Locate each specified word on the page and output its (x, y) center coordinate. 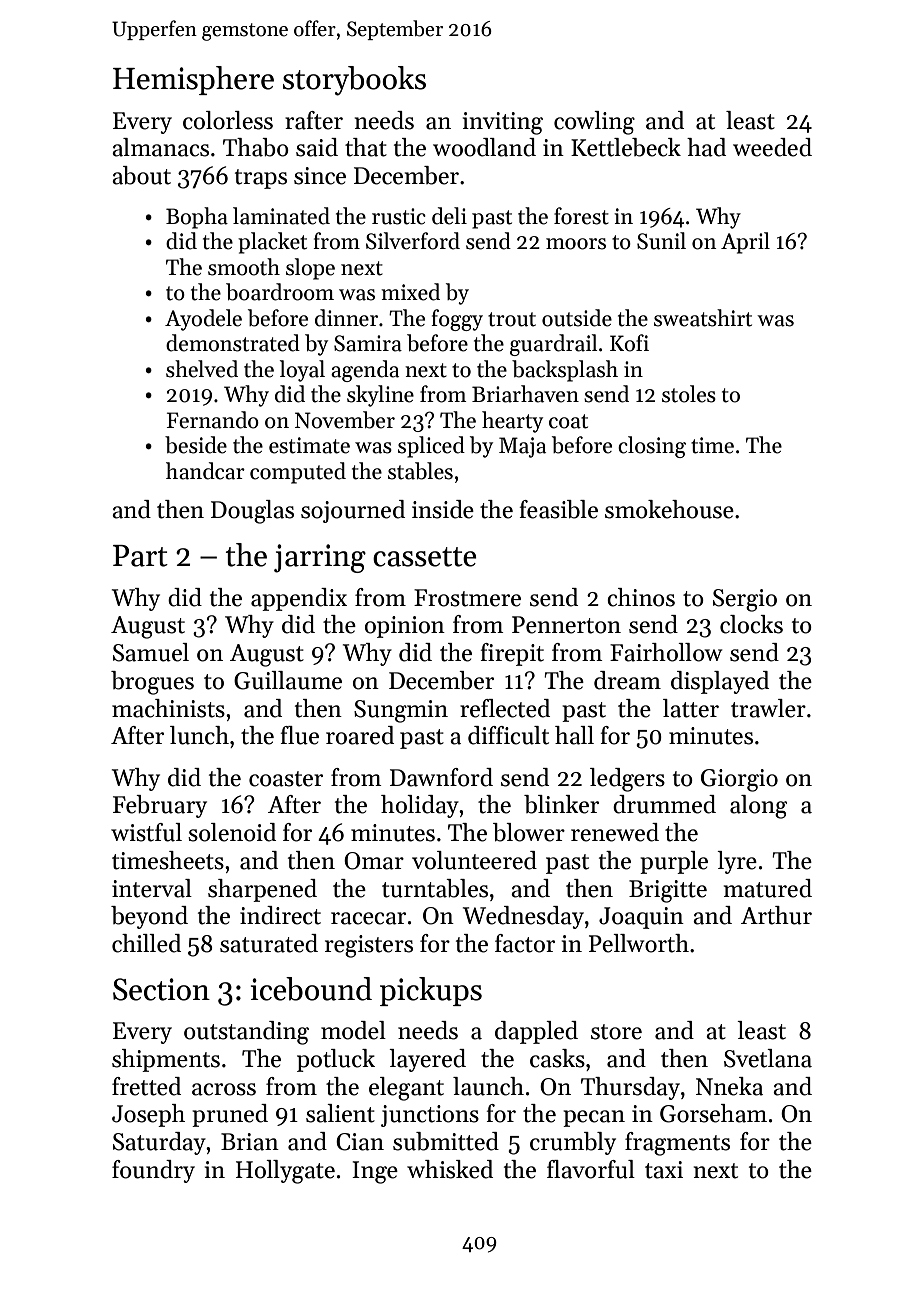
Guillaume (288, 680)
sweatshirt (703, 318)
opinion (405, 627)
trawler (768, 708)
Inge (375, 1172)
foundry (153, 1171)
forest (581, 216)
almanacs (160, 147)
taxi (664, 1170)
